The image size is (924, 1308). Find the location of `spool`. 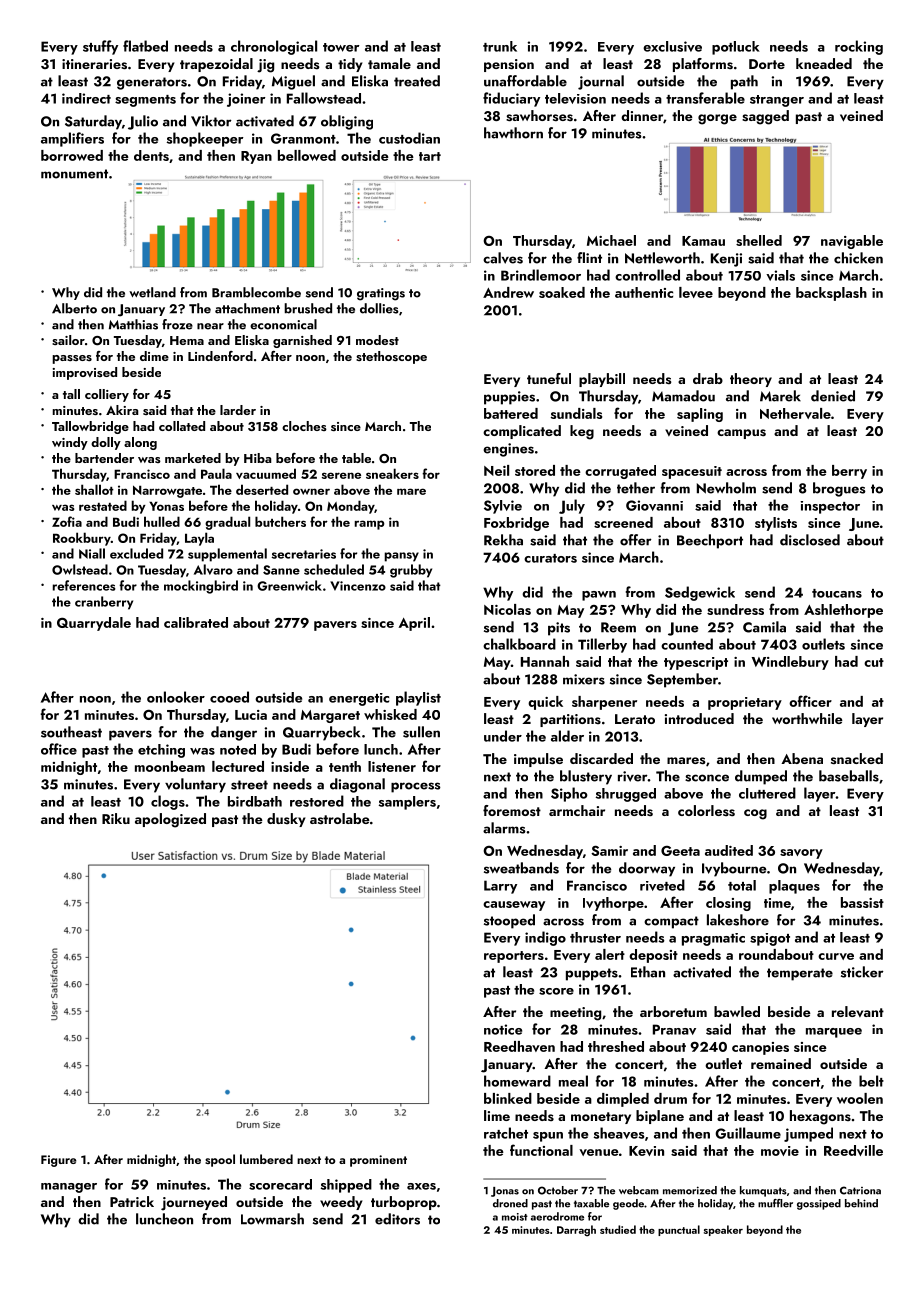

spool is located at coordinates (220, 1160).
